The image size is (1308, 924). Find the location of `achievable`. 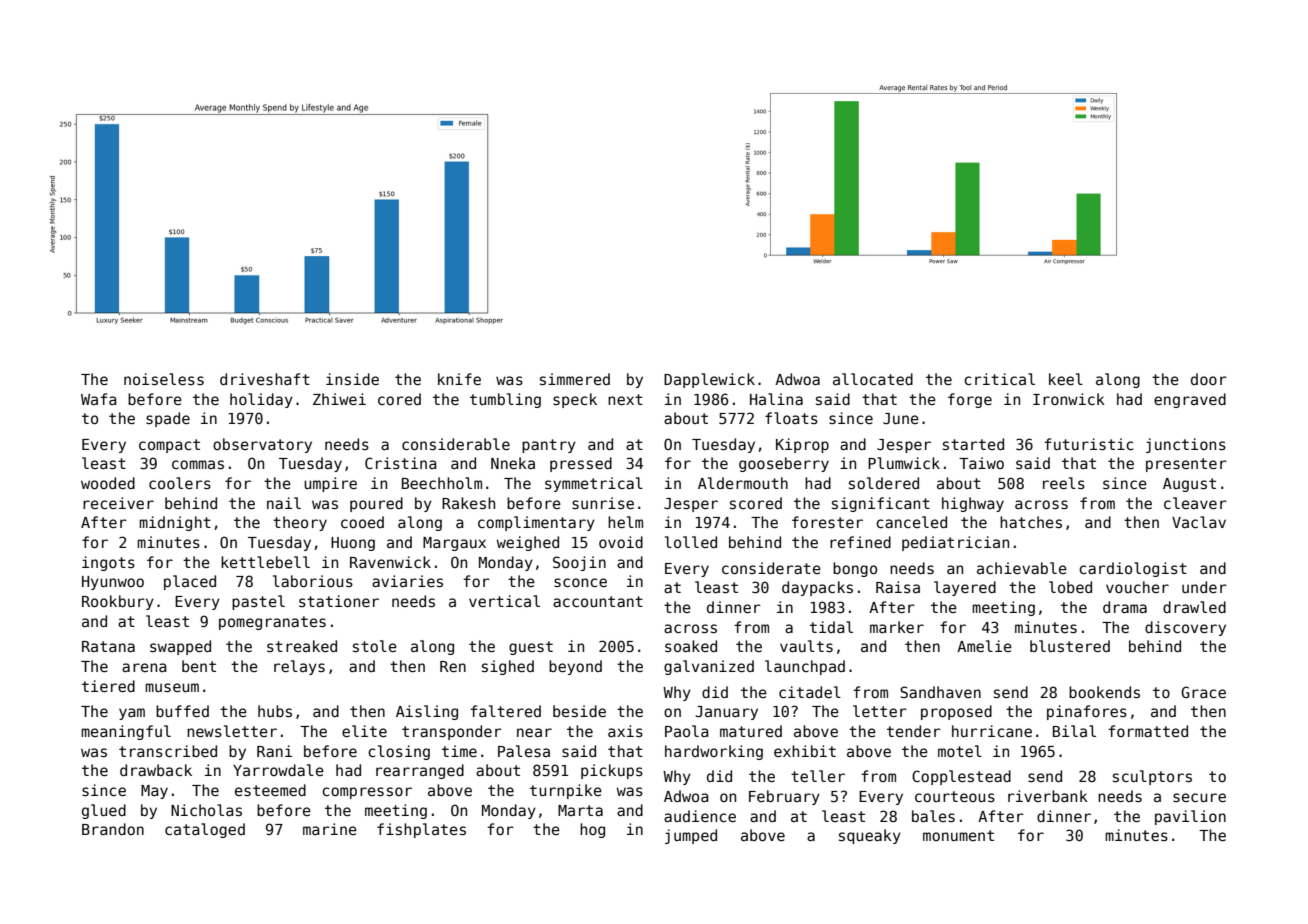

achievable is located at coordinates (1022, 568).
